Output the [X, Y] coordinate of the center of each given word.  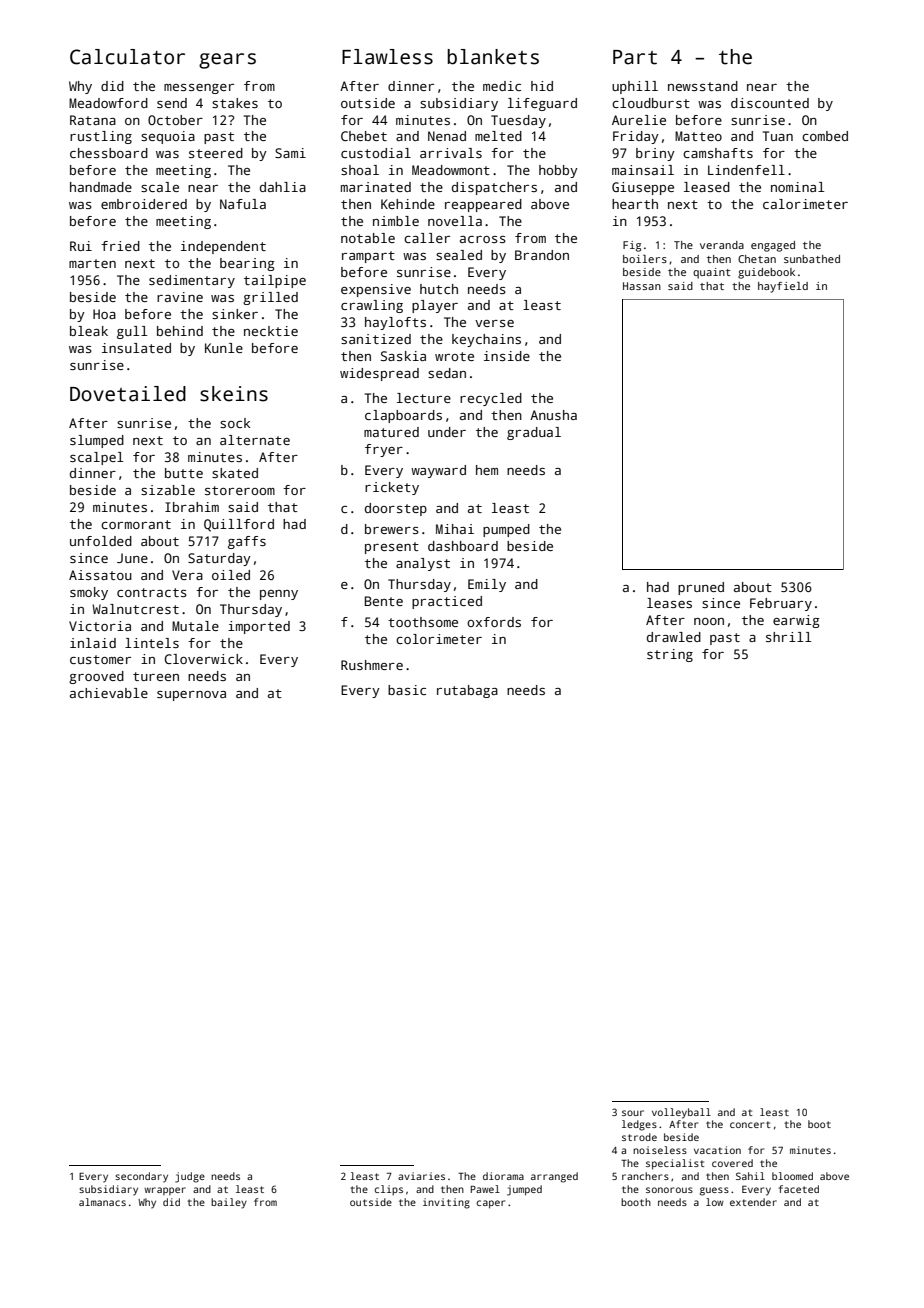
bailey [229, 1203]
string [670, 655]
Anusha [553, 415]
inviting [446, 1203]
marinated [376, 187]
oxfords [494, 622]
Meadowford [108, 103]
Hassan [642, 286]
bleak [89, 331]
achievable [109, 693]
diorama [503, 1176]
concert [750, 1124]
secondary [141, 1177]
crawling [372, 306]
